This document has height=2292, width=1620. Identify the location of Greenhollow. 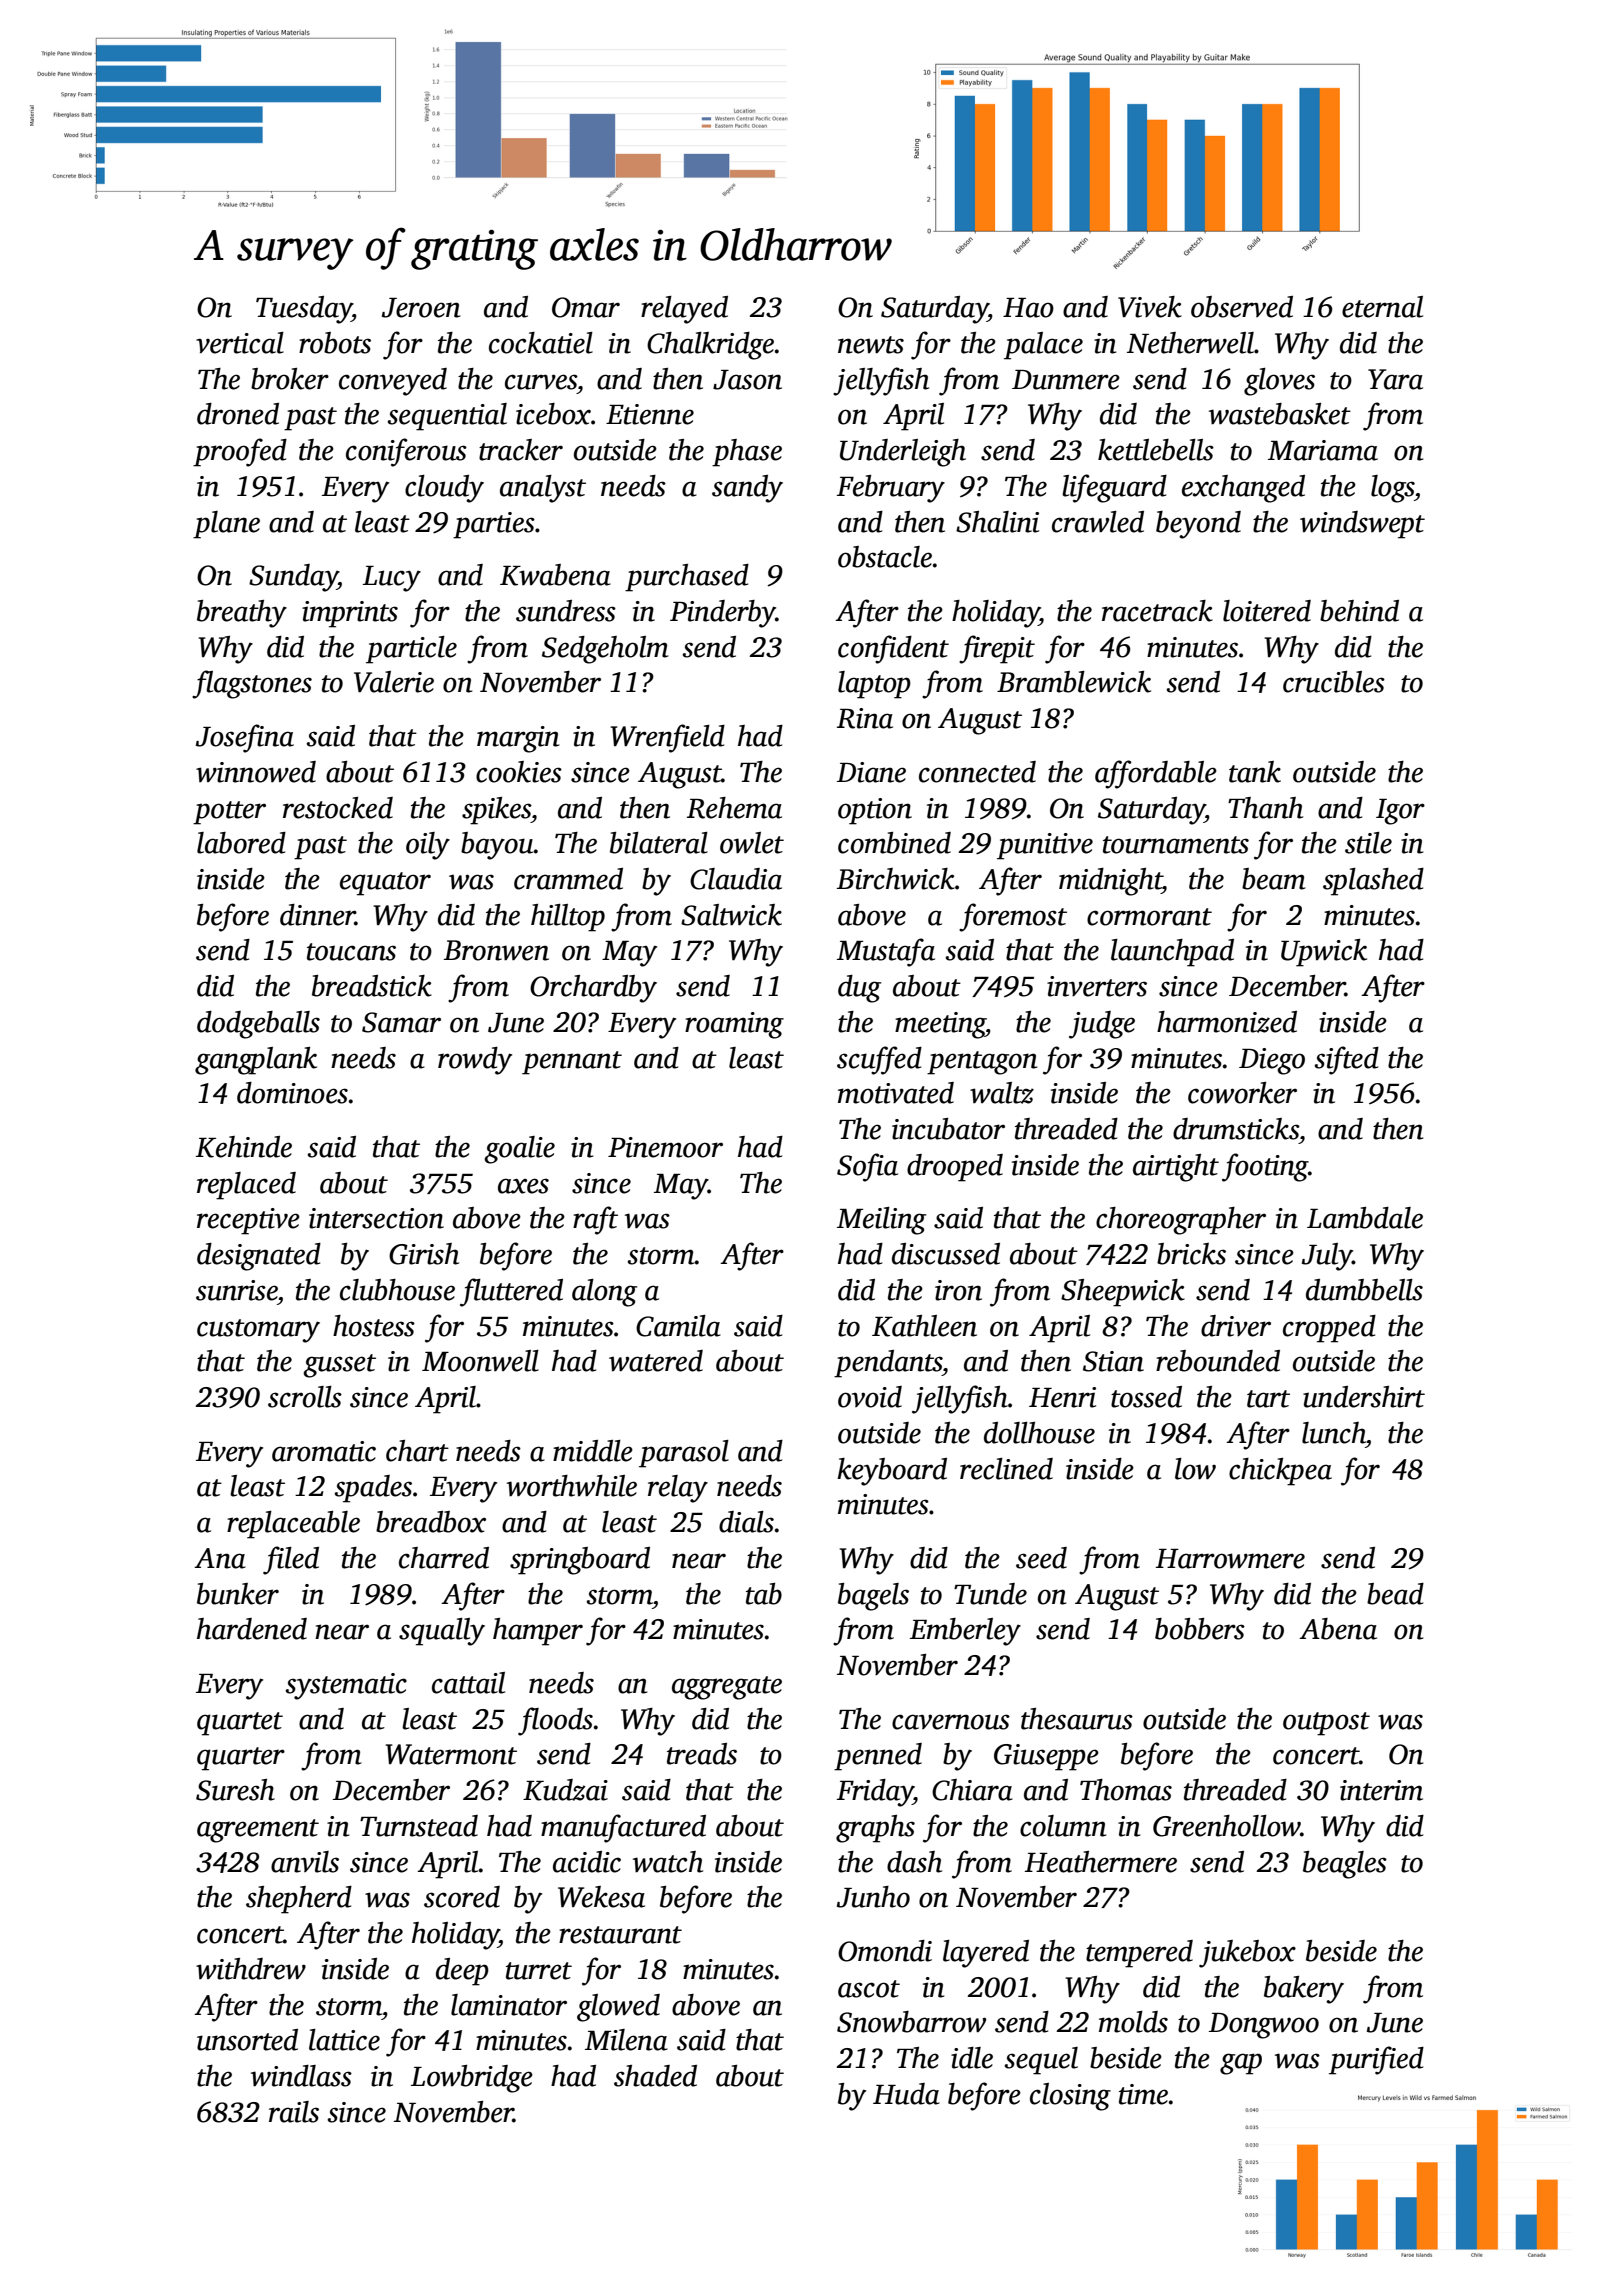
(1227, 1826).
